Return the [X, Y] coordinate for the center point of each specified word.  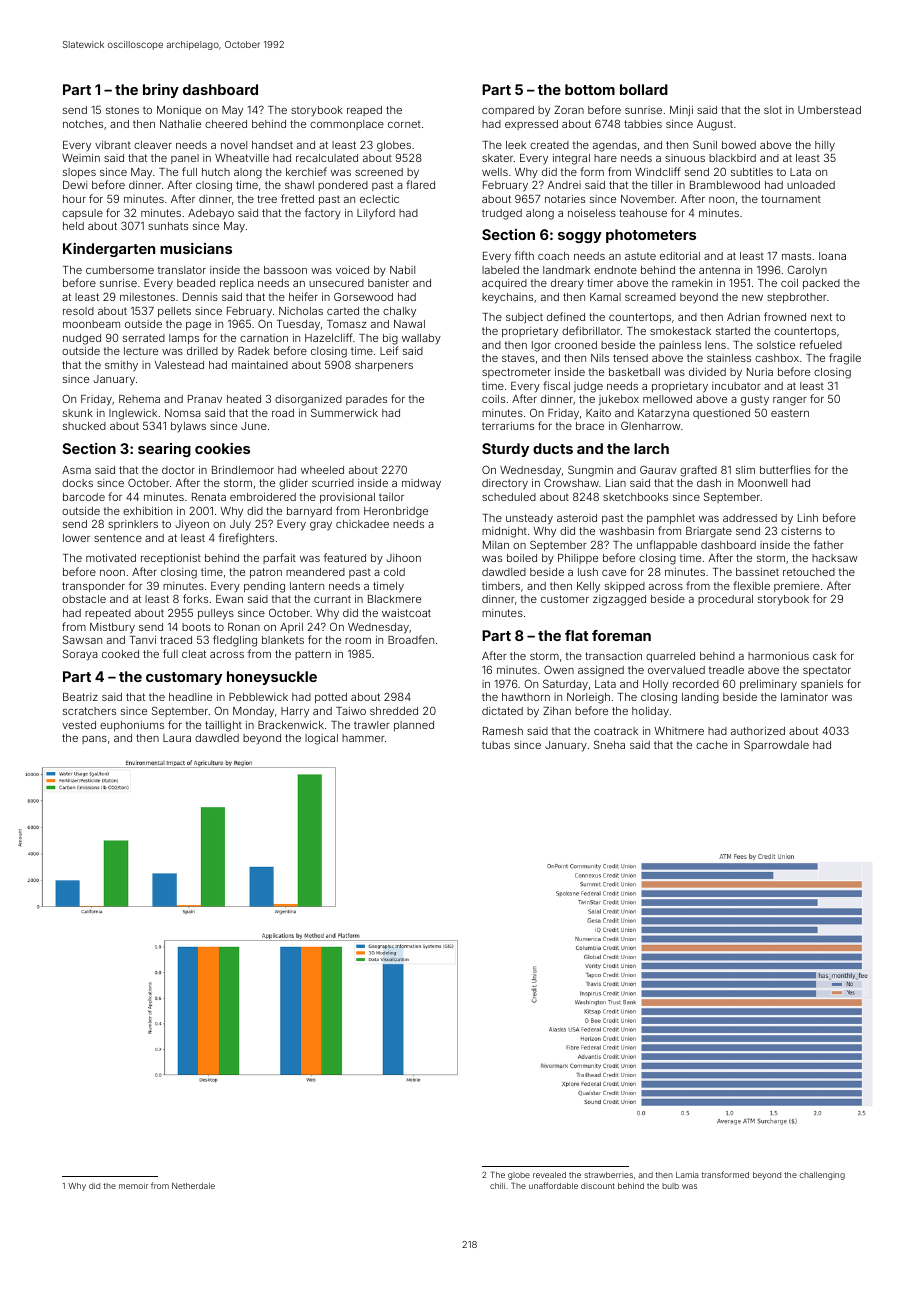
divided [707, 372]
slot [773, 110]
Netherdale [193, 1186]
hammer [363, 738]
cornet [404, 124]
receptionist [171, 559]
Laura [177, 738]
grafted [698, 471]
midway [421, 484]
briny [161, 91]
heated [244, 399]
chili [497, 1186]
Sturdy [505, 450]
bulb [670, 1186]
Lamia [687, 1175]
